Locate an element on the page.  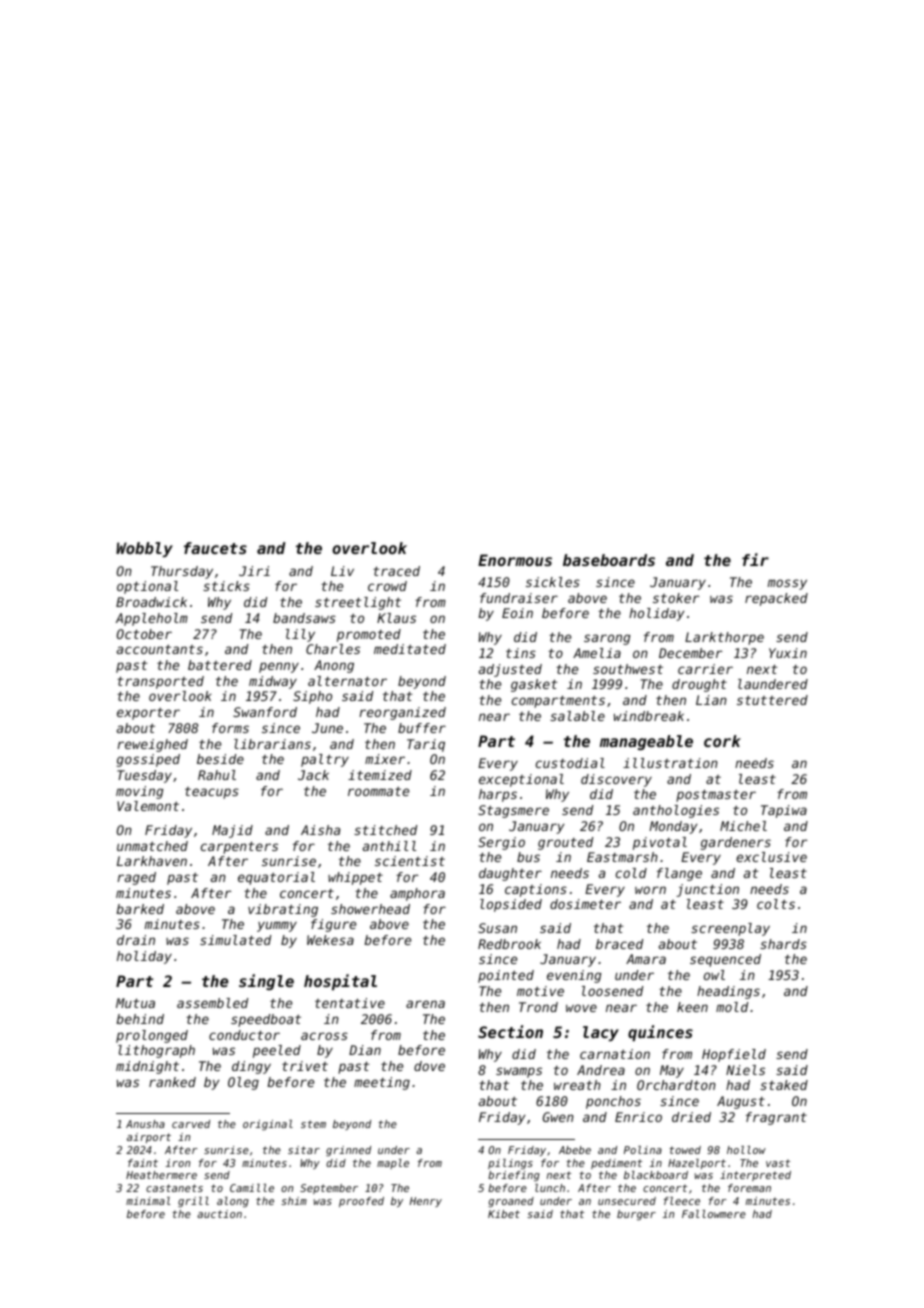
auction is located at coordinates (219, 1214).
